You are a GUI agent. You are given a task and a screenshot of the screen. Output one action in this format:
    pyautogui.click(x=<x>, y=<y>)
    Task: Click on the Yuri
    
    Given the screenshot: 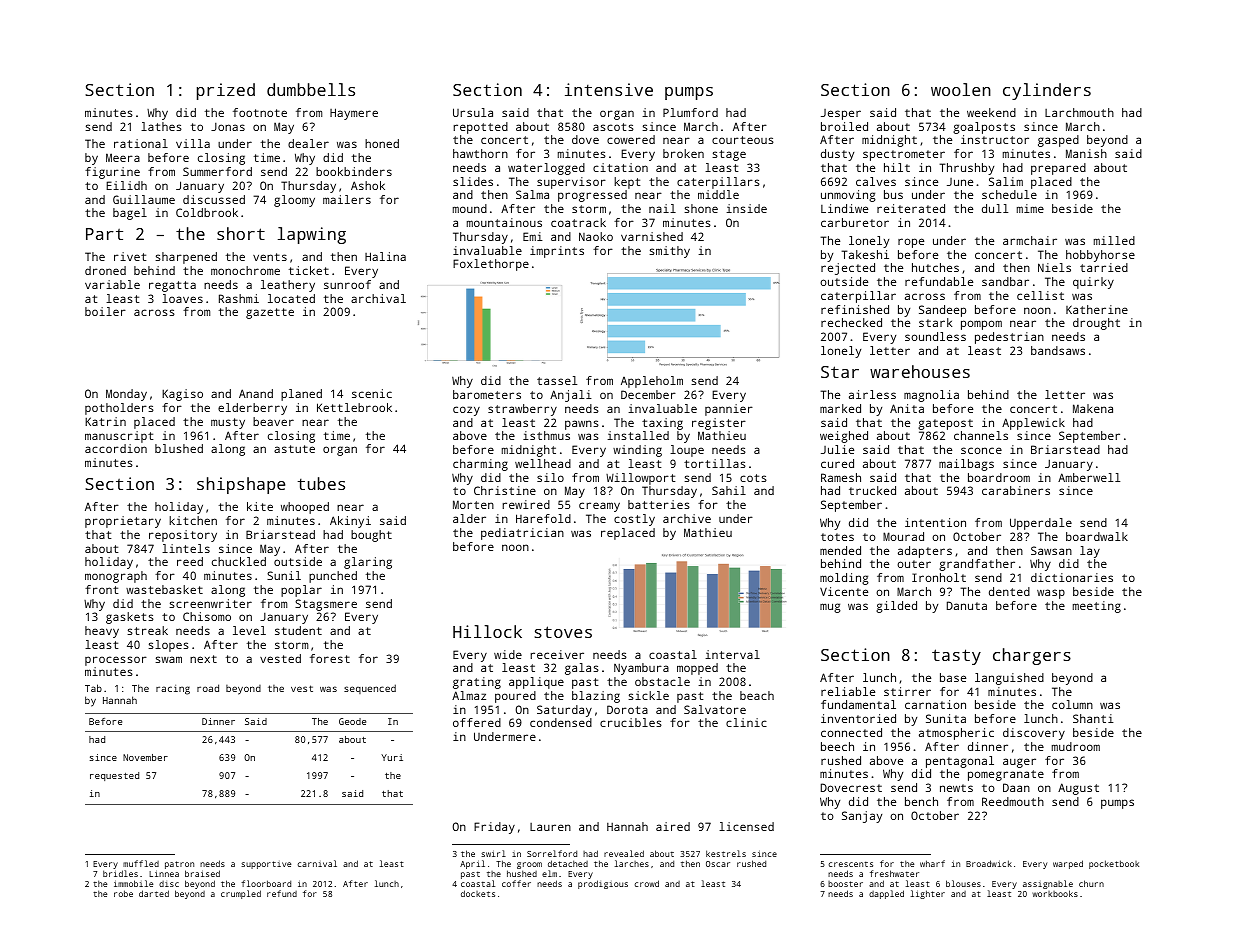 What is the action you would take?
    pyautogui.click(x=392, y=757)
